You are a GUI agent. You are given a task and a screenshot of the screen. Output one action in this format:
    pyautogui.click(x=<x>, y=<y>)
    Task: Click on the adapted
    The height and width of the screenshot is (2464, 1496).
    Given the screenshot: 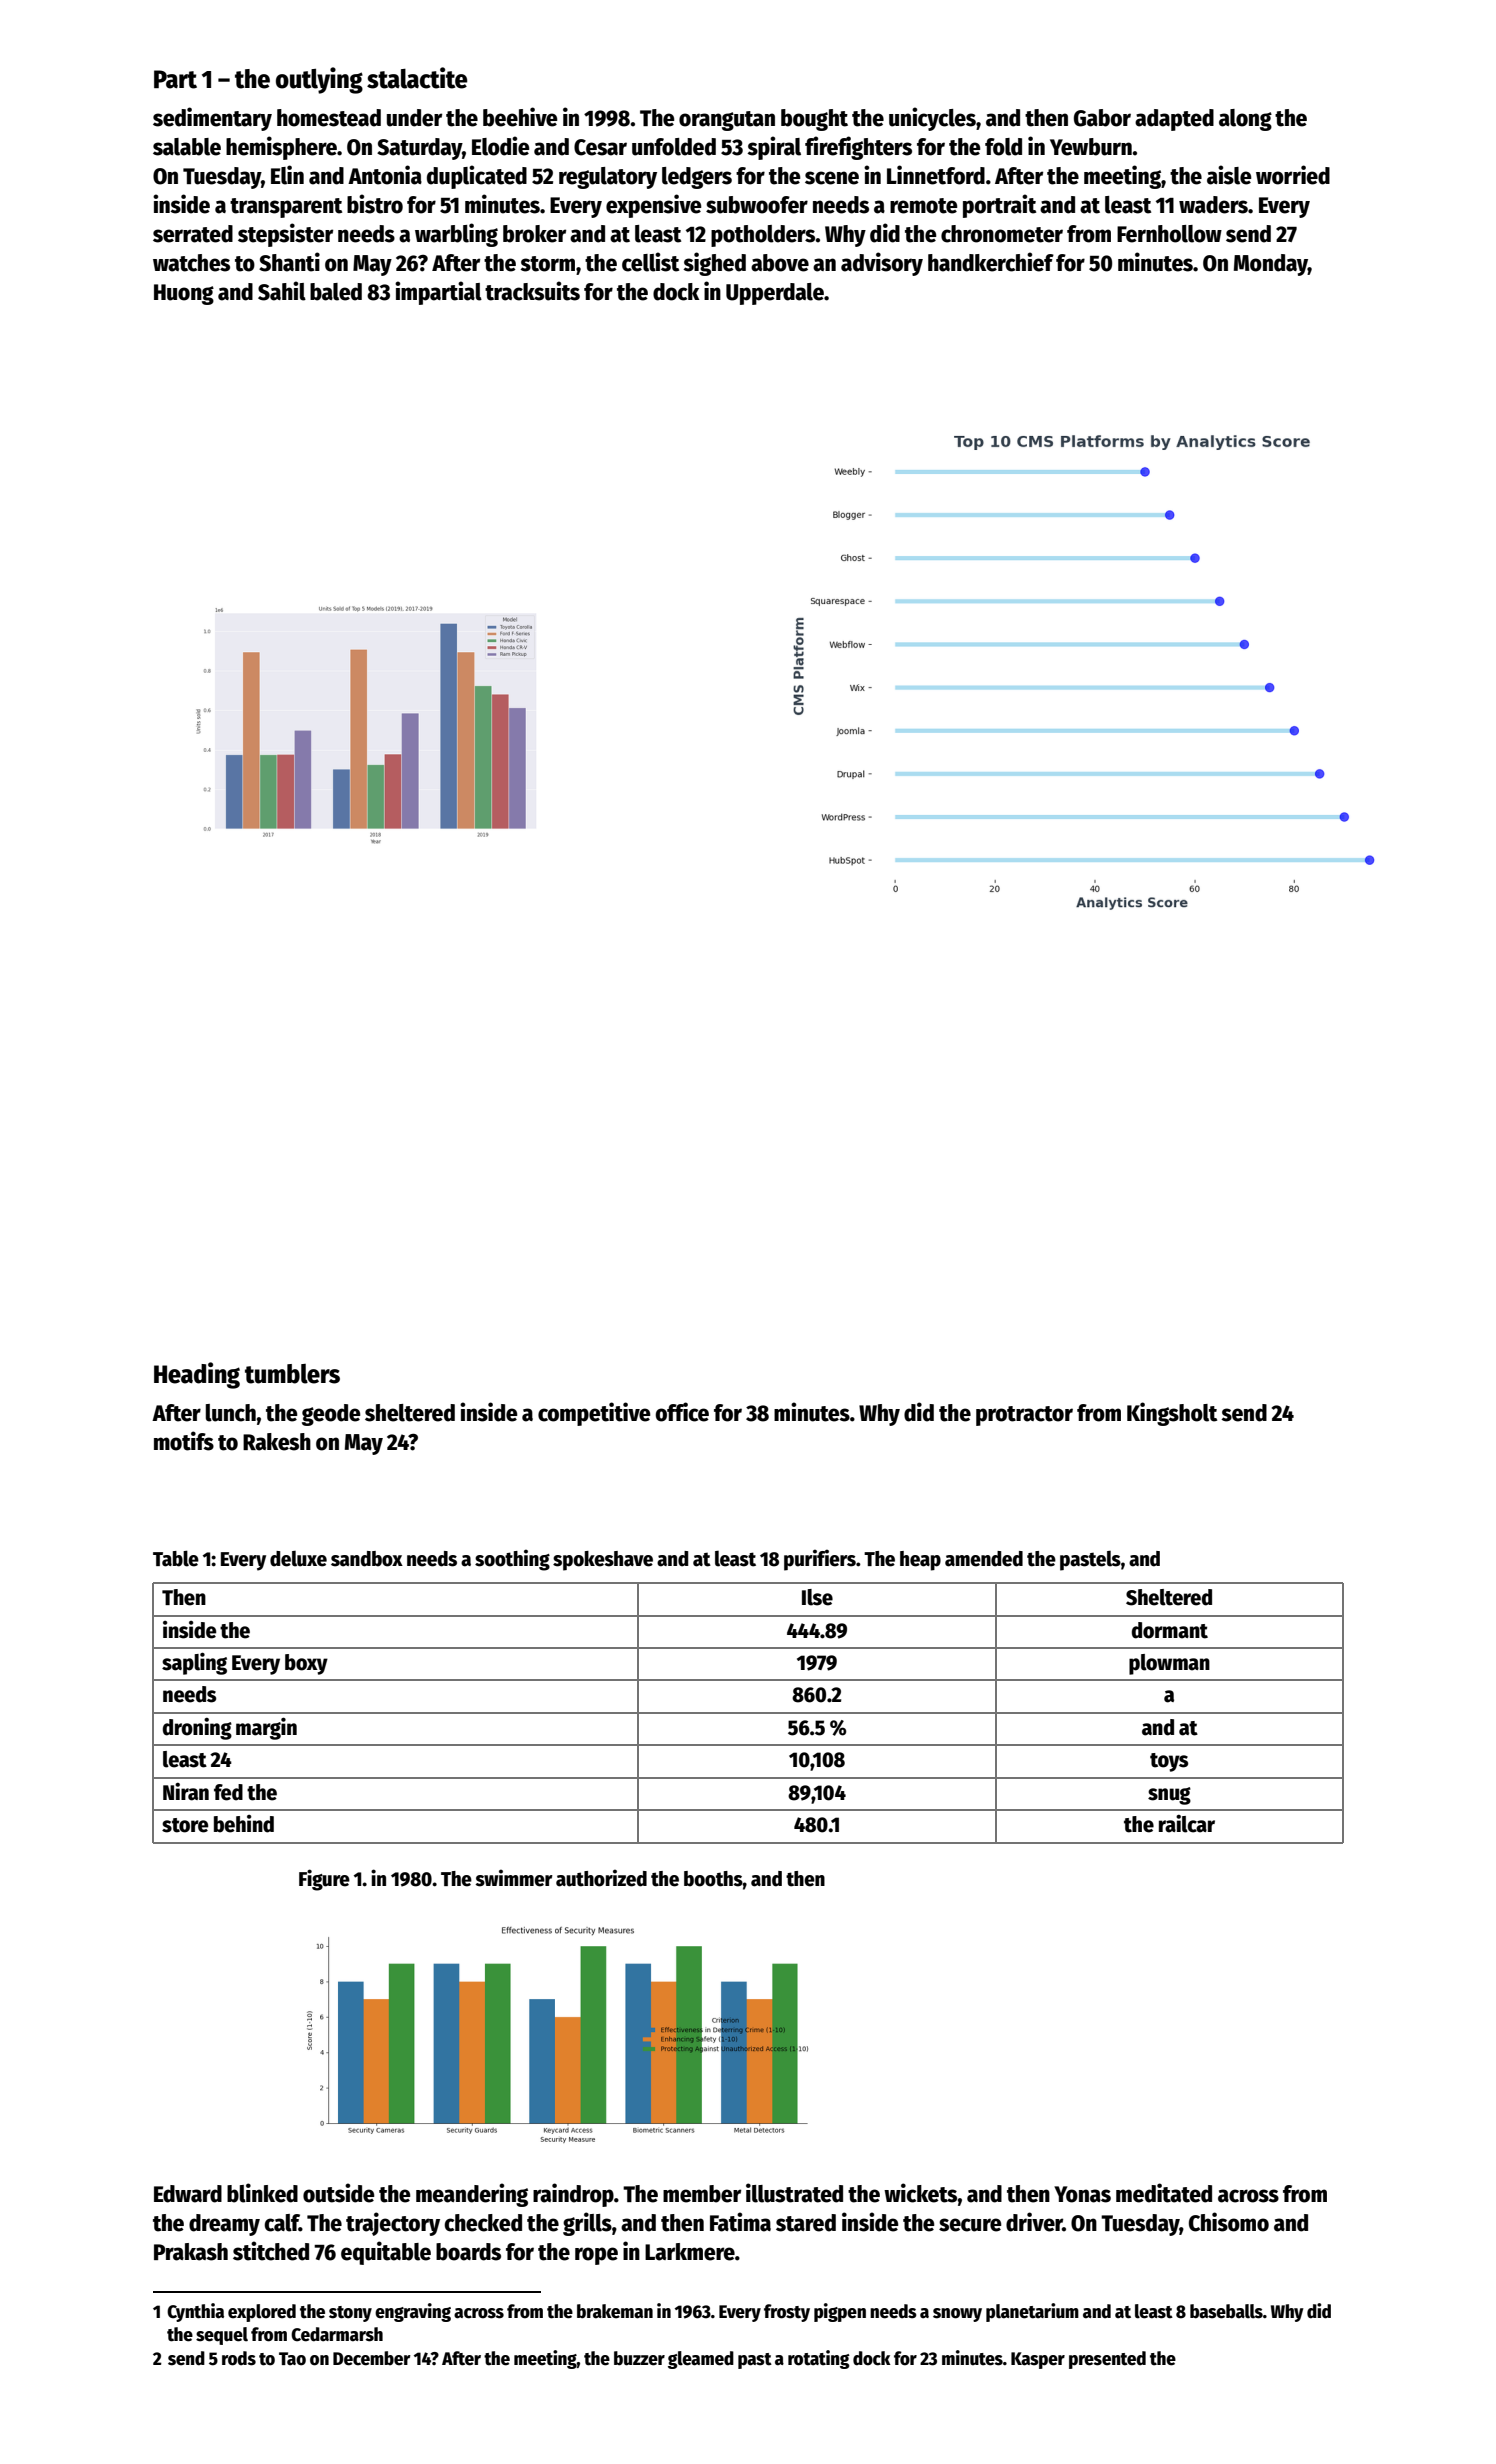 What is the action you would take?
    pyautogui.click(x=1174, y=120)
